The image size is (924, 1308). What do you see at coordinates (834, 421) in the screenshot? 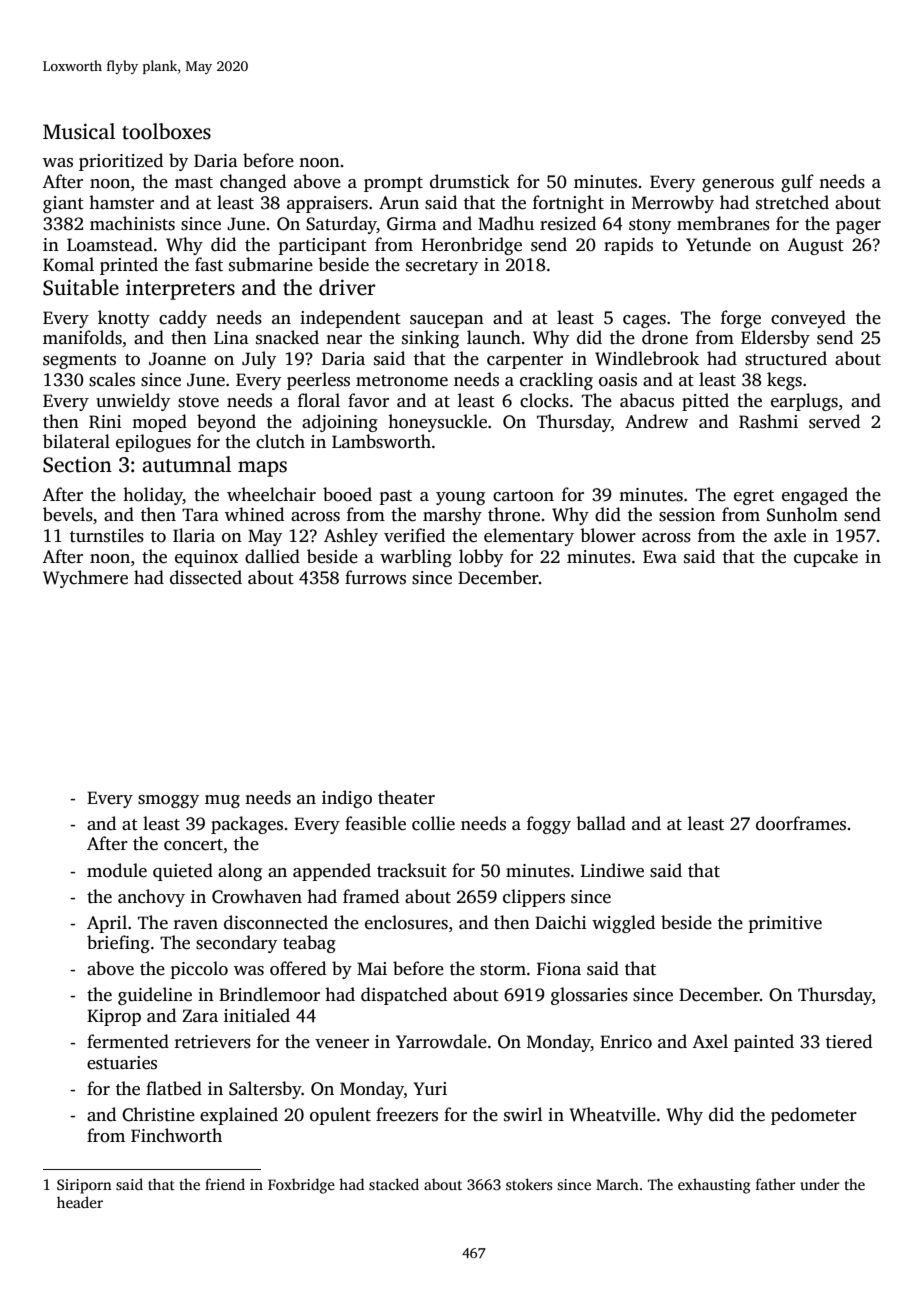
I see `served` at bounding box center [834, 421].
